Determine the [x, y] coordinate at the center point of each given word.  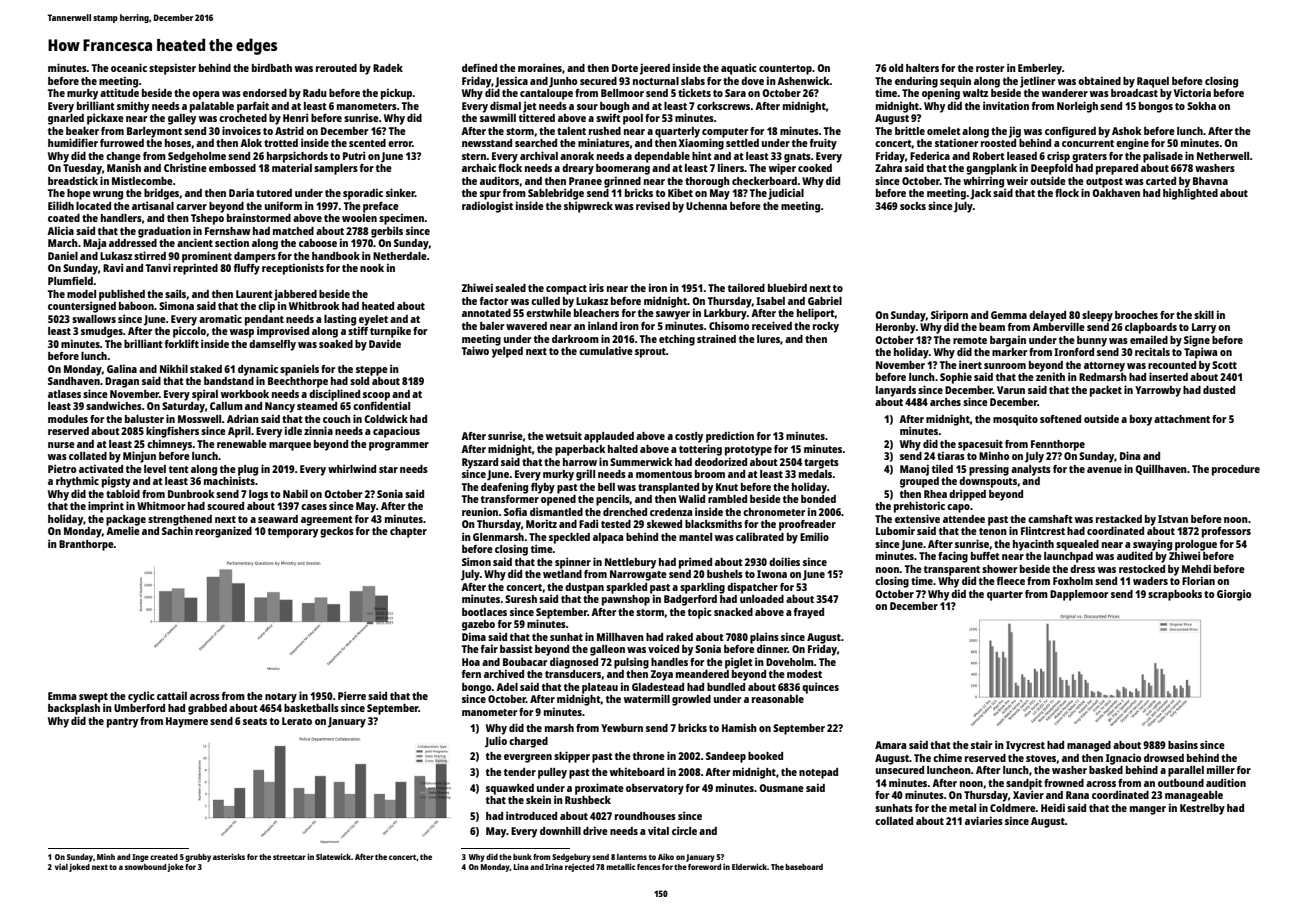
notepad [818, 773]
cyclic [141, 697]
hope [79, 194]
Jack [980, 194]
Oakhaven [1116, 193]
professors [1226, 532]
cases [314, 507]
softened [1060, 419]
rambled [727, 499]
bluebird [787, 287]
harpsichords [297, 157]
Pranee [585, 181]
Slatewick [333, 856]
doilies [784, 561]
